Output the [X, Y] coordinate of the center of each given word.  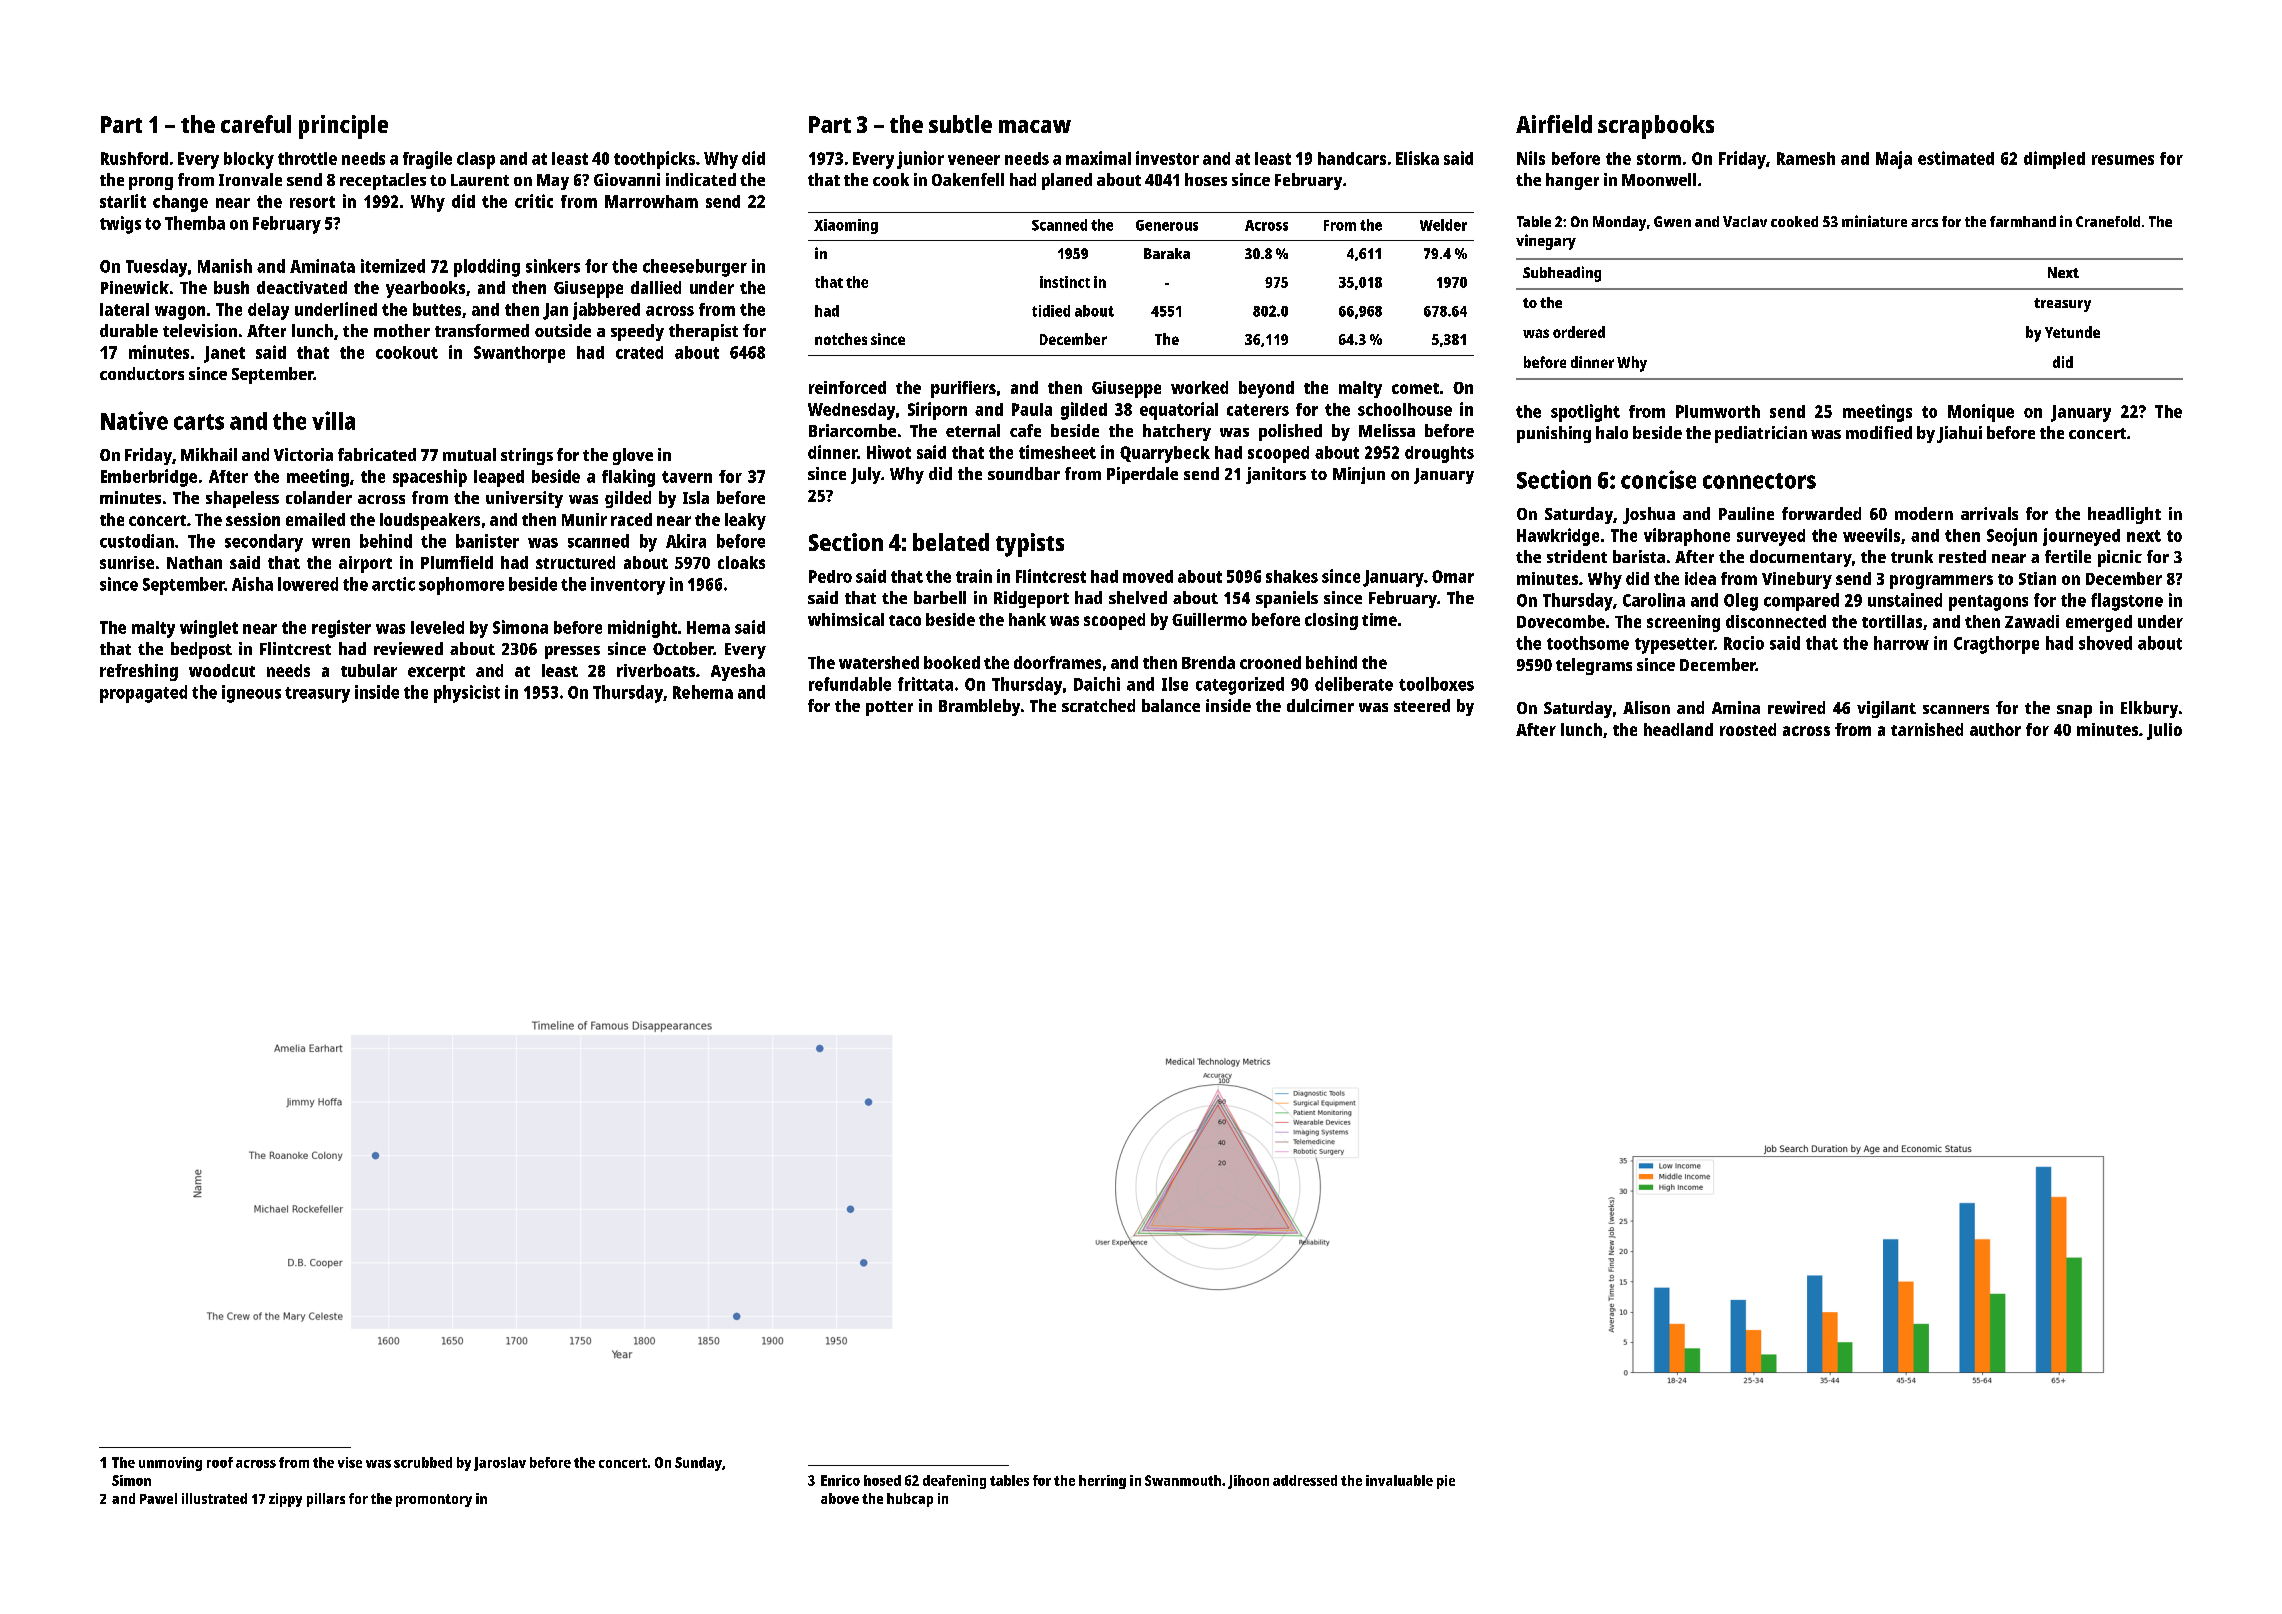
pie [1446, 1482]
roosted [1748, 729]
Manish [225, 266]
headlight [2124, 515]
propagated [143, 694]
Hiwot [889, 452]
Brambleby [979, 707]
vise [350, 1462]
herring [1102, 1482]
